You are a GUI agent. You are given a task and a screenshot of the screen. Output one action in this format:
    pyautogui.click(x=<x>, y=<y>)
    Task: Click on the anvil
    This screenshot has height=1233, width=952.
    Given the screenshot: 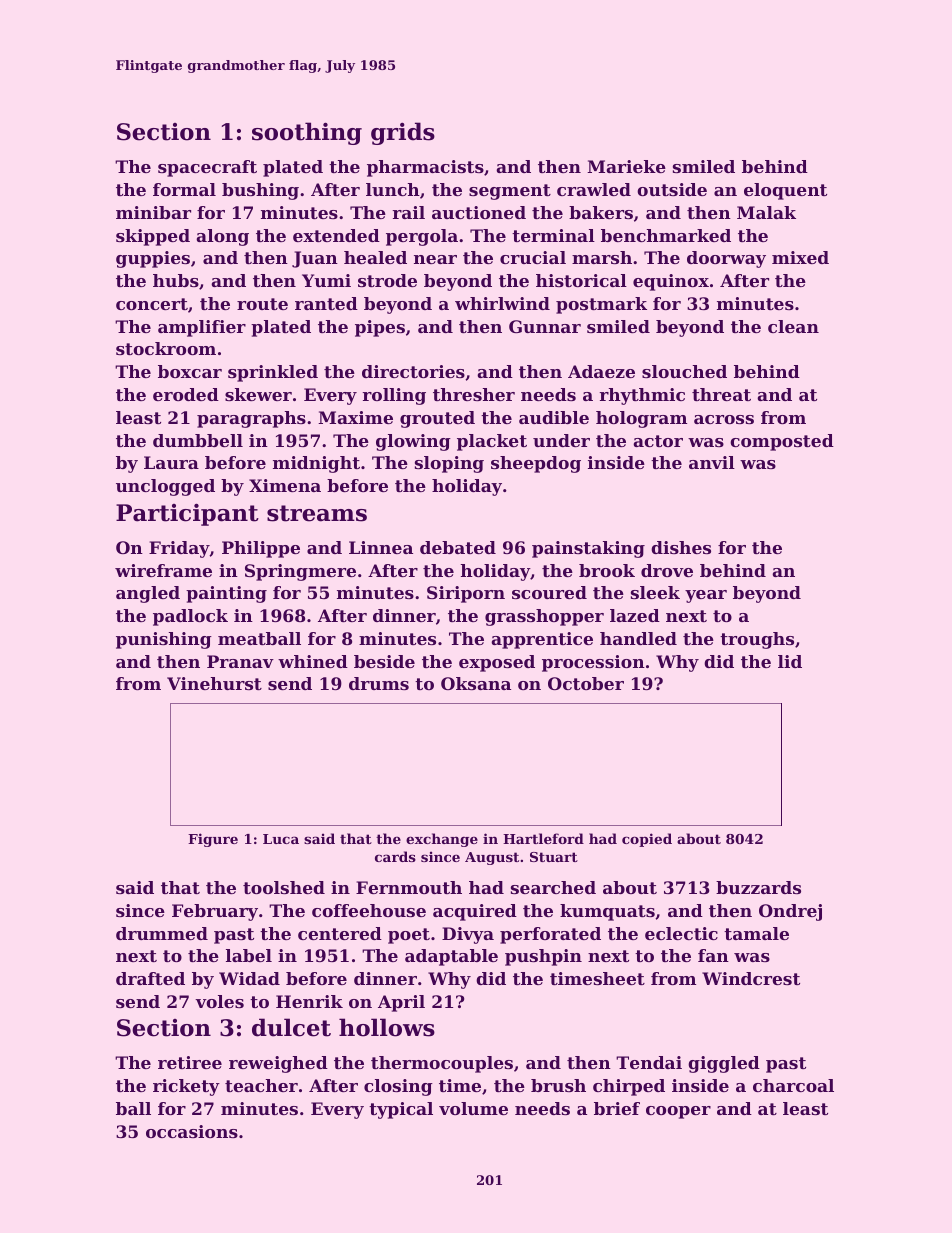 What is the action you would take?
    pyautogui.click(x=712, y=462)
